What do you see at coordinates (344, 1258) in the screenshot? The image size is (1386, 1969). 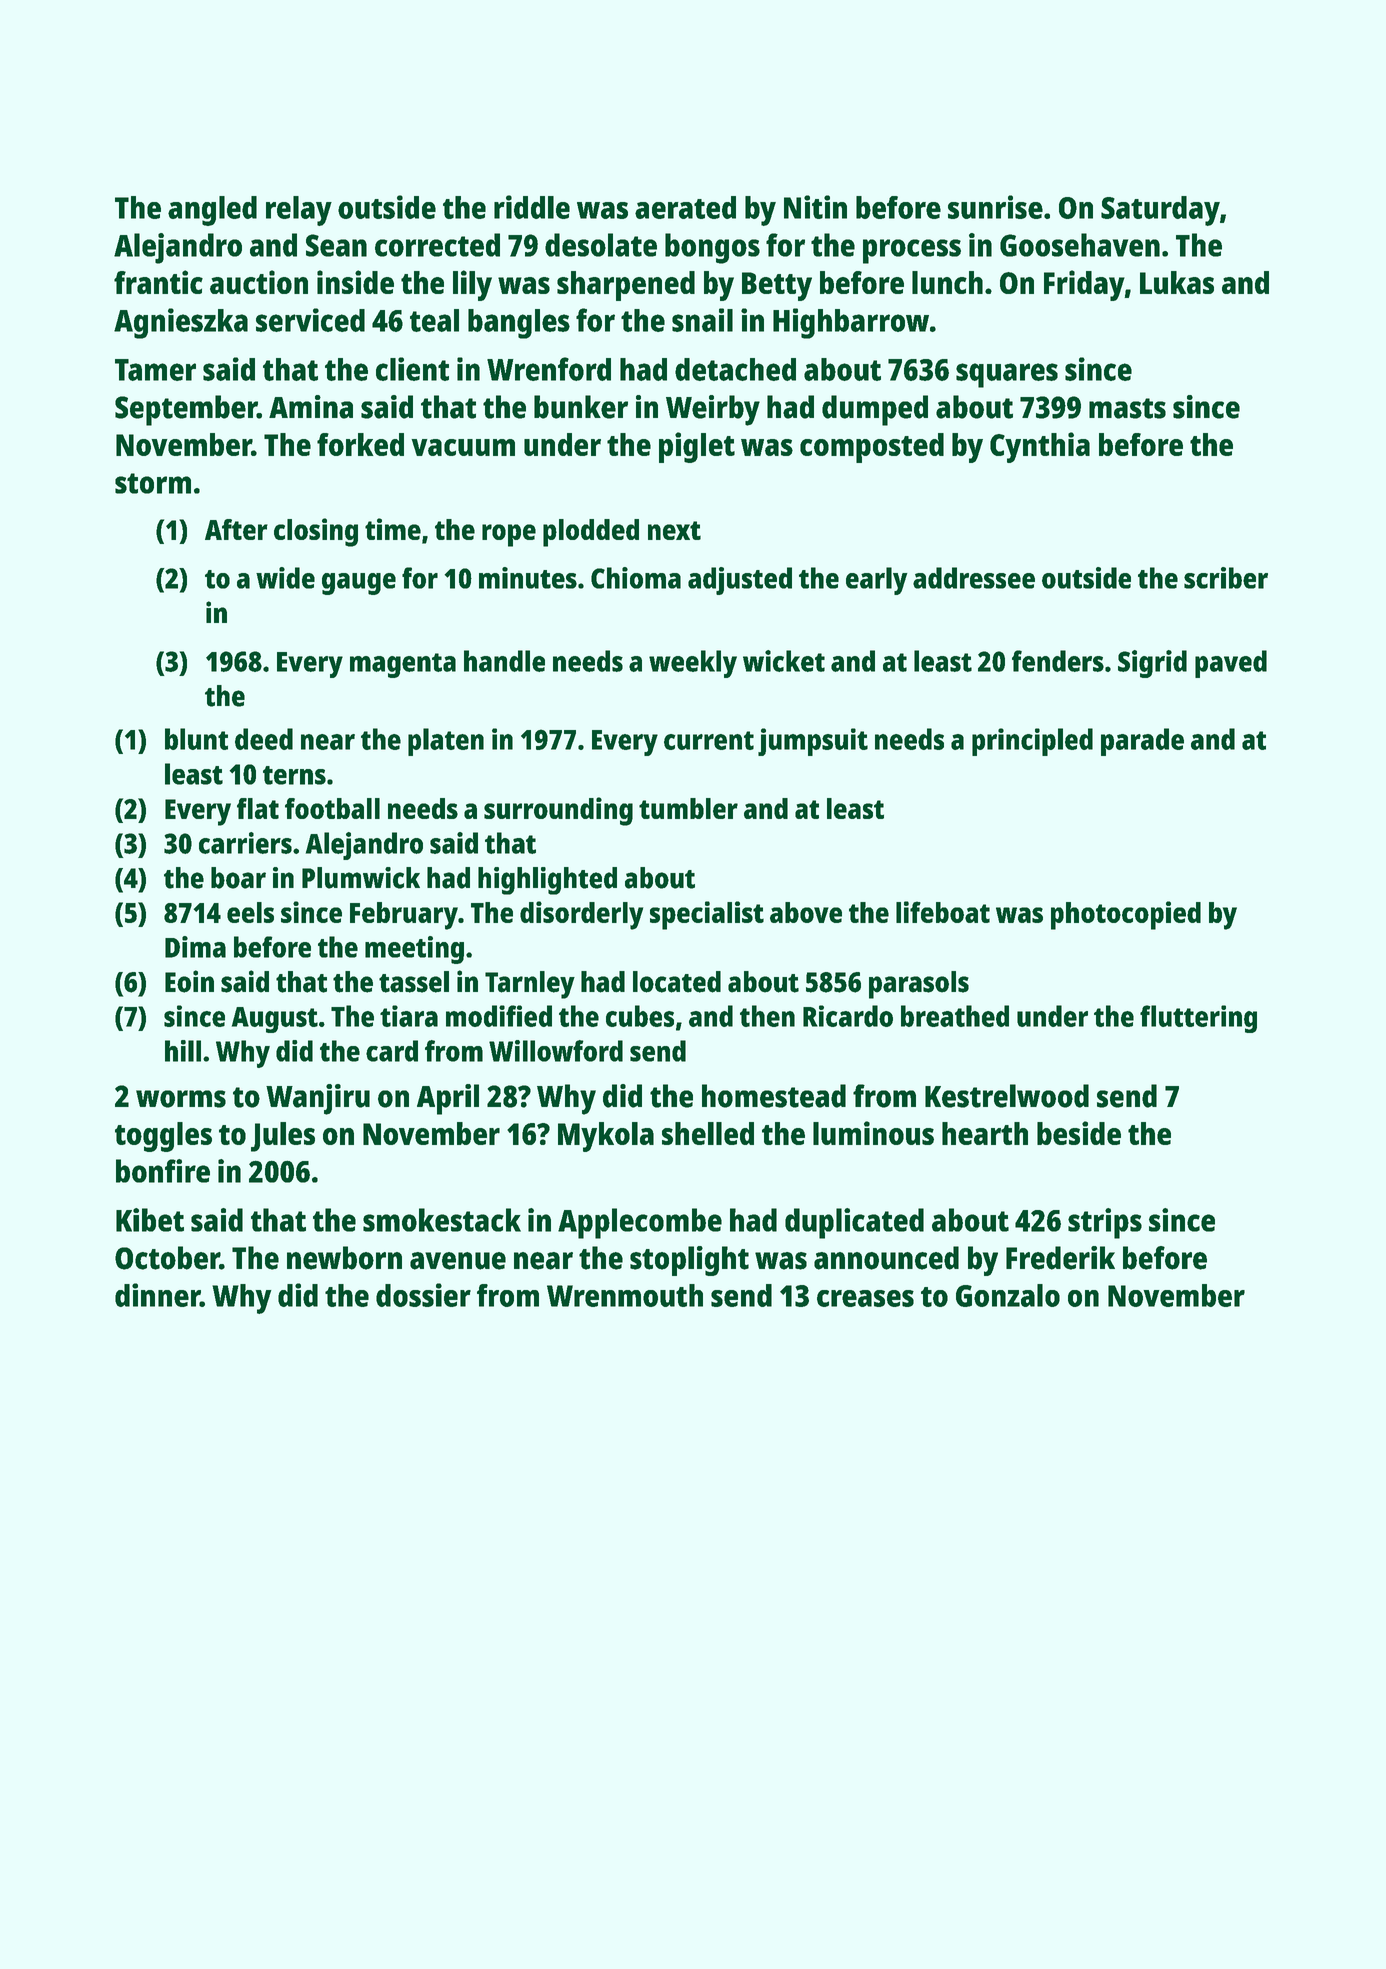 I see `newborn` at bounding box center [344, 1258].
